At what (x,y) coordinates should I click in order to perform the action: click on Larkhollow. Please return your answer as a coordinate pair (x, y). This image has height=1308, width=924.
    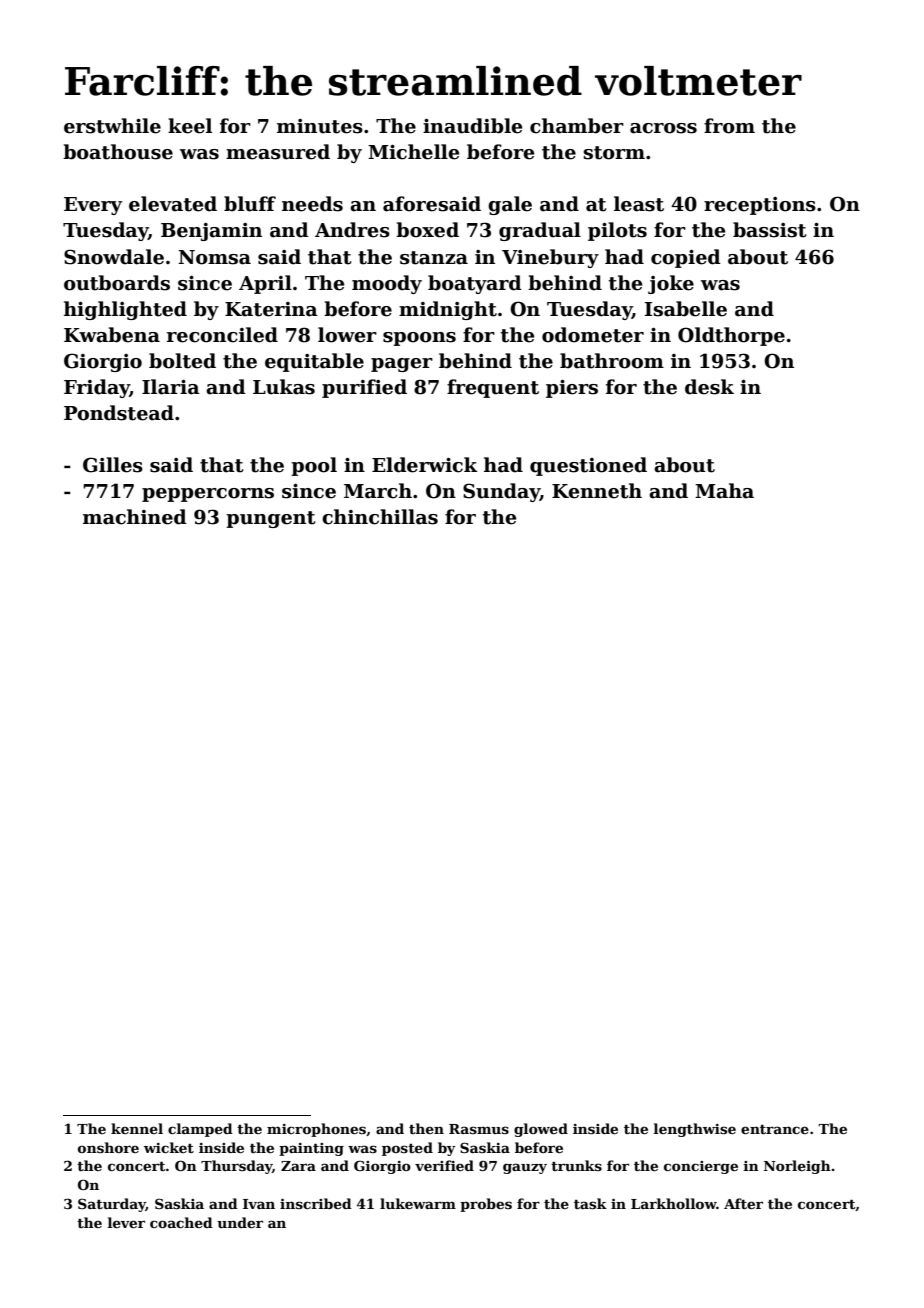
    Looking at the image, I should click on (673, 1203).
